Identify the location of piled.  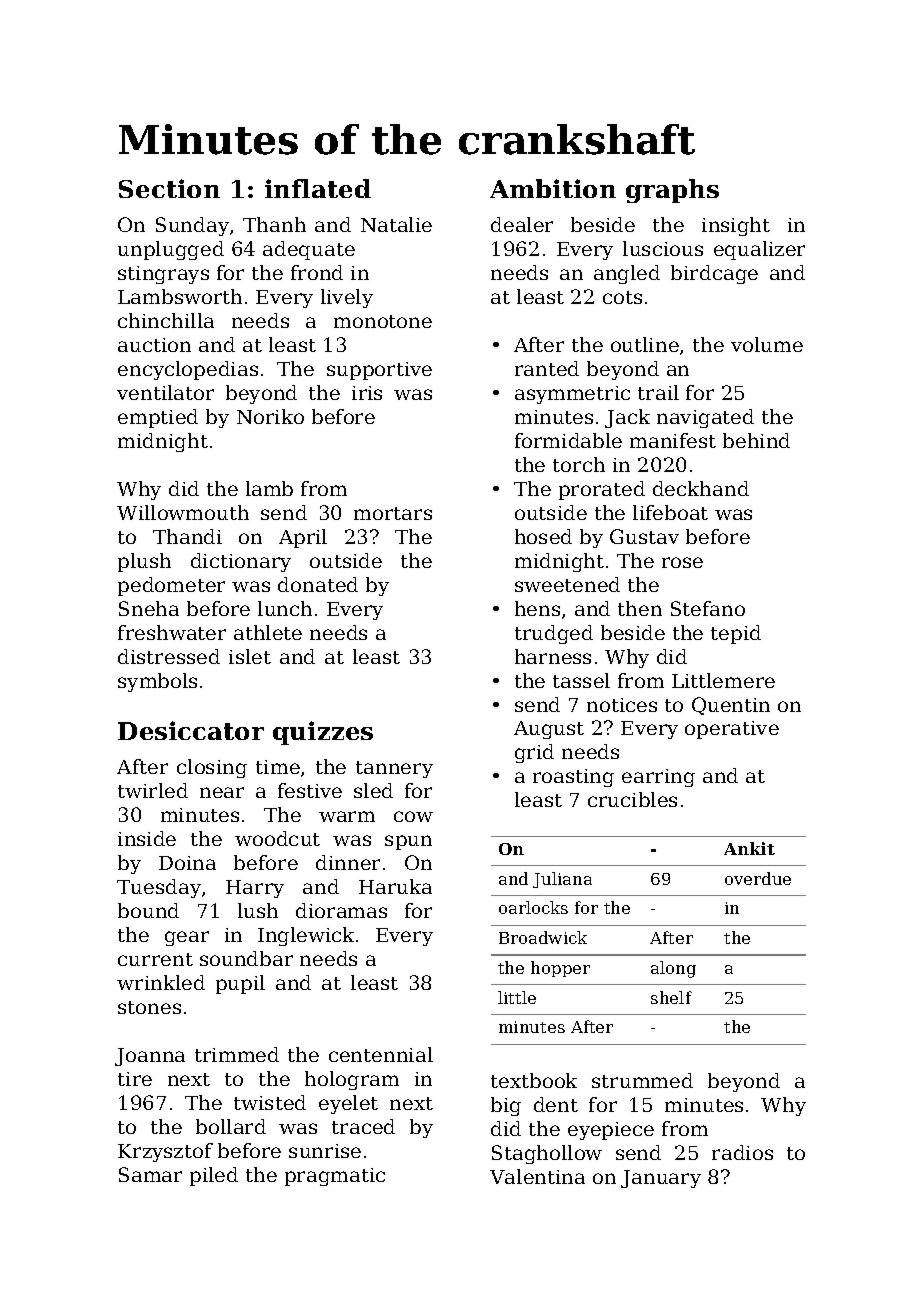
(214, 1176).
